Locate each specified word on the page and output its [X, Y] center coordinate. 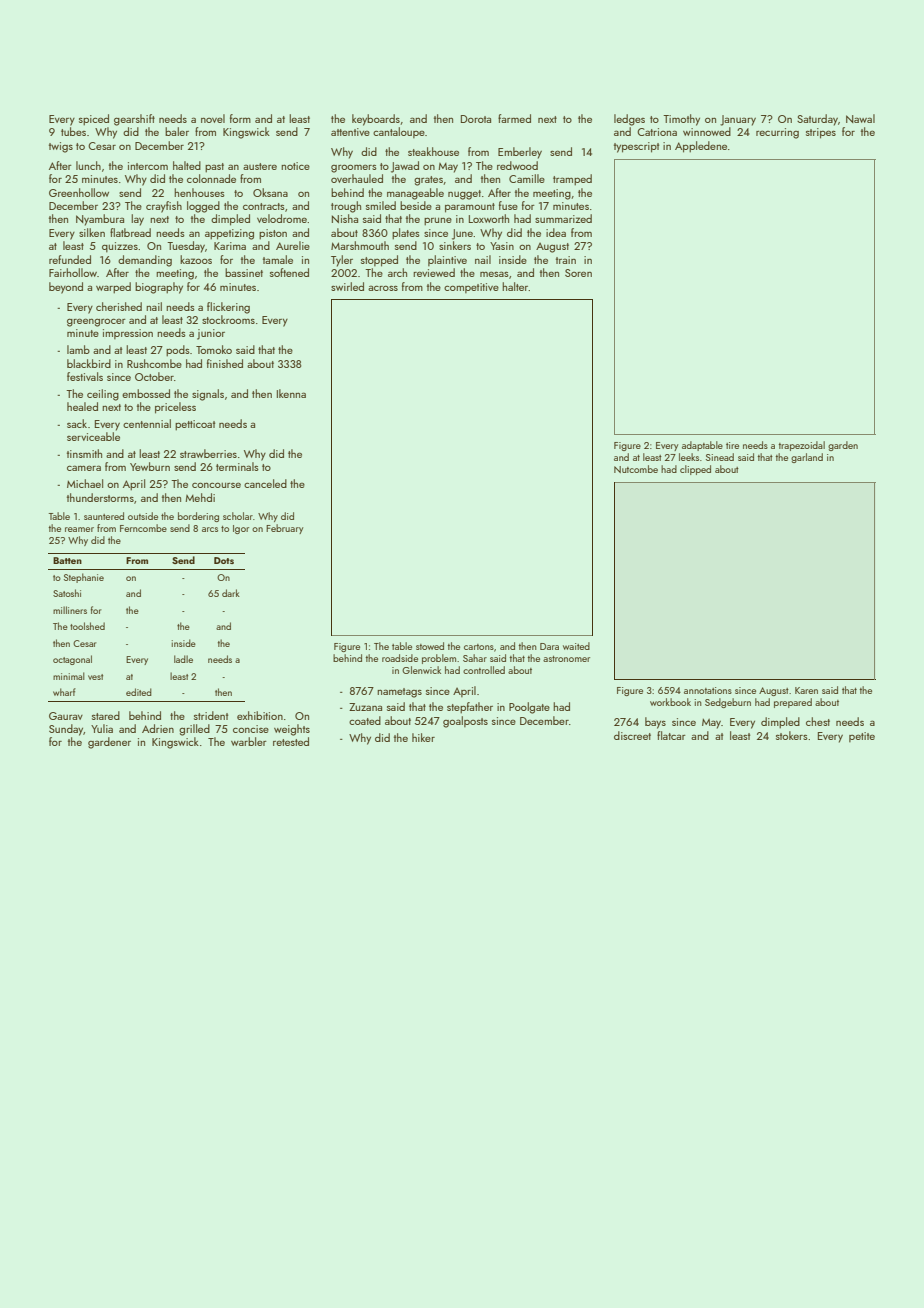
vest [95, 677]
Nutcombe [636, 469]
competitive [471, 288]
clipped [695, 470]
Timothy [681, 120]
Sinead [720, 457]
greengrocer [96, 322]
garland [807, 458]
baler [177, 131]
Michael [85, 483]
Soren [578, 273]
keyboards [376, 120]
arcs [210, 529]
